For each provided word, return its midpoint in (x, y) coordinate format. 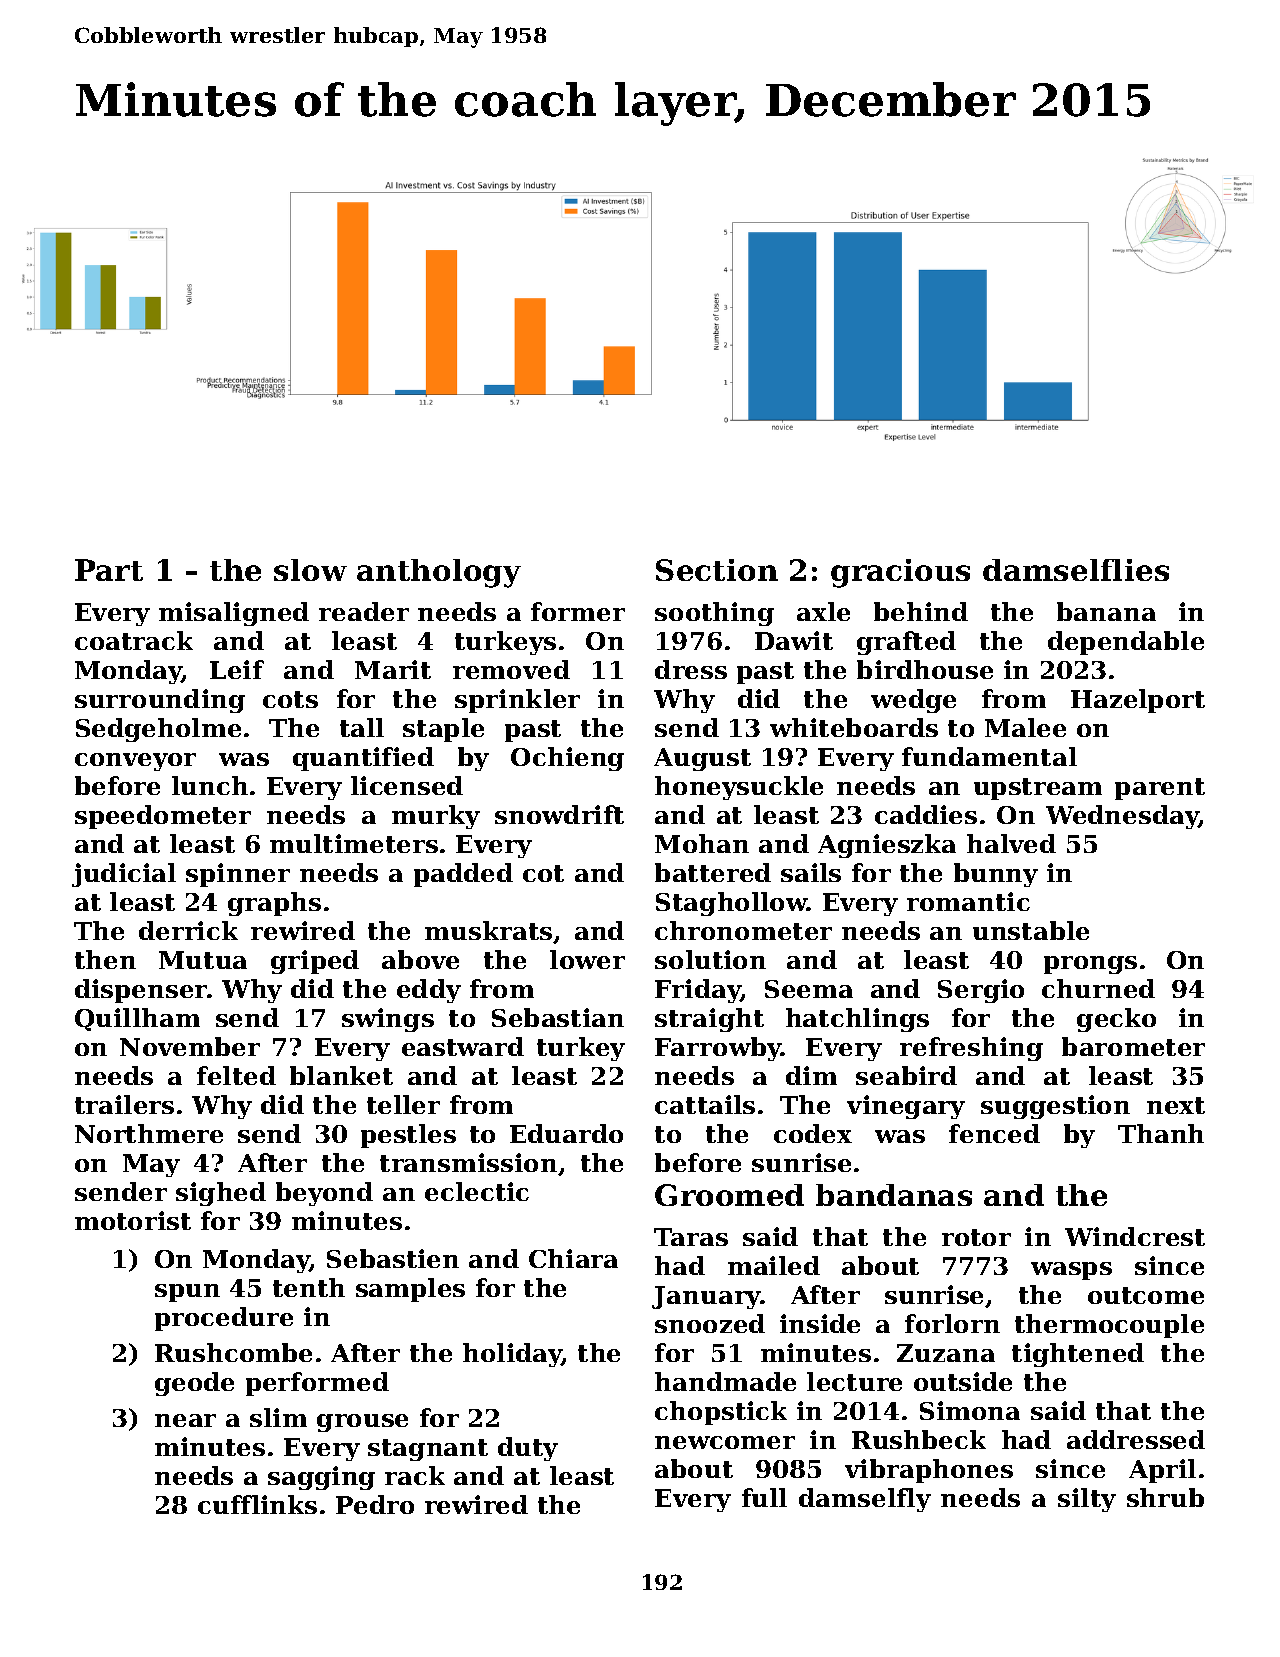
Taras (691, 1237)
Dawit (794, 640)
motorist (133, 1220)
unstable (1031, 930)
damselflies (1076, 570)
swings (388, 1020)
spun (187, 1293)
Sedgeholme (158, 730)
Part (109, 570)
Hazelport (1138, 701)
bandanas (894, 1195)
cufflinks (257, 1504)
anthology (439, 573)
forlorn (952, 1323)
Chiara (573, 1258)
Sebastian (558, 1017)
